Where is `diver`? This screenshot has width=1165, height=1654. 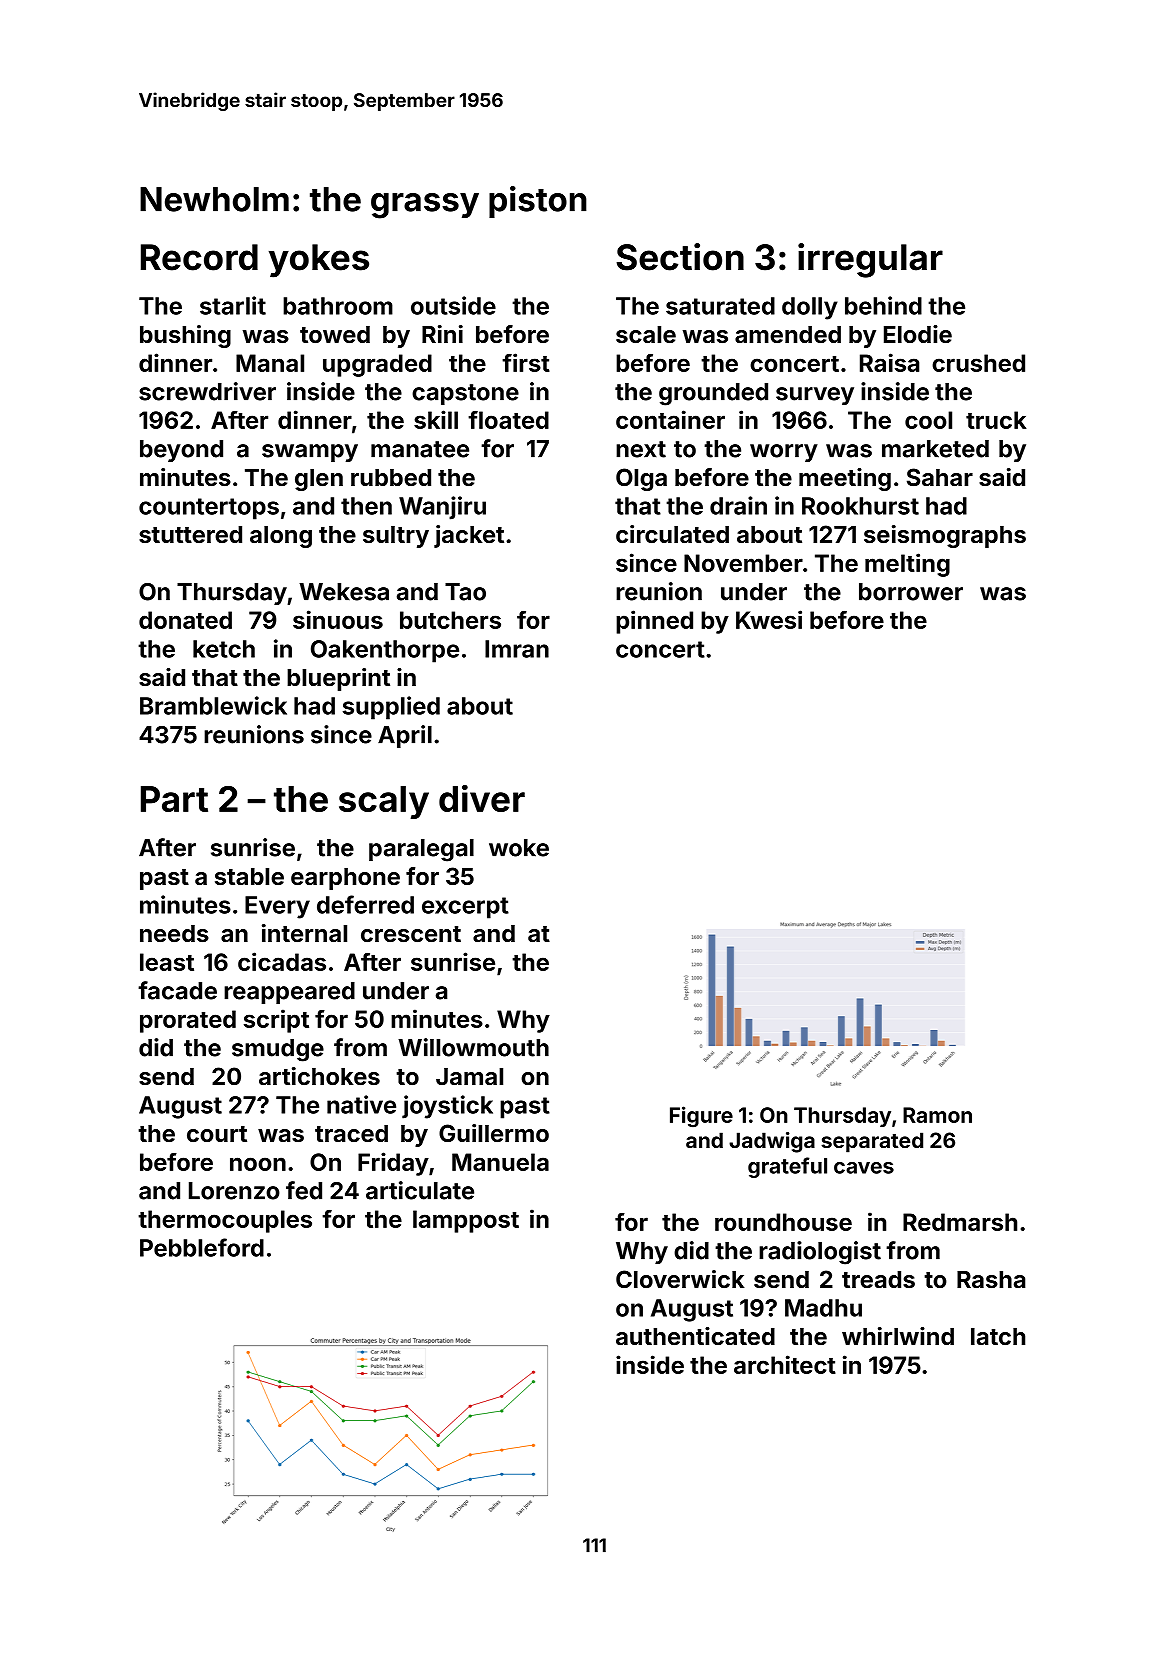 diver is located at coordinates (482, 798).
